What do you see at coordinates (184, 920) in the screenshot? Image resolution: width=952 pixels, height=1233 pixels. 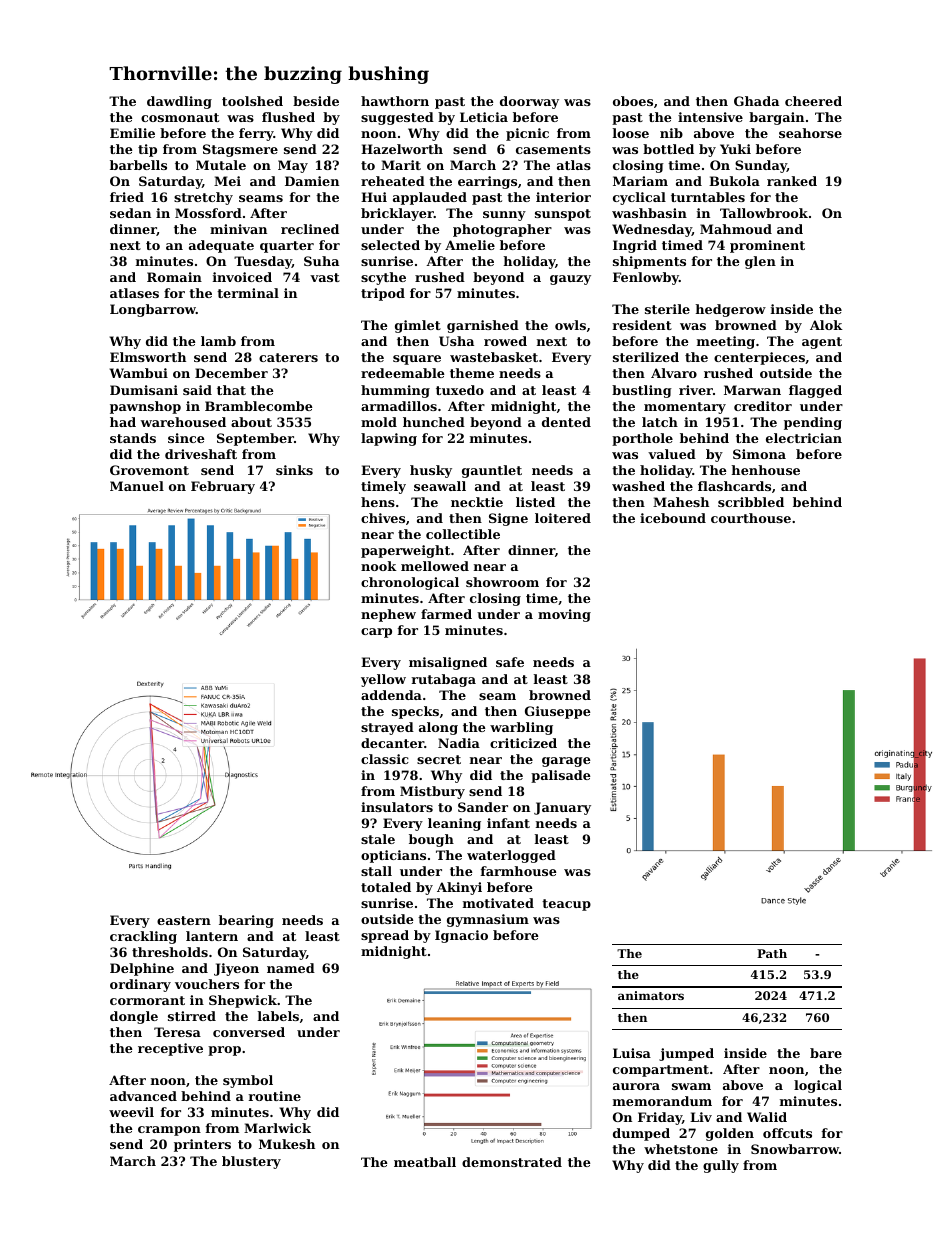 I see `eastern` at bounding box center [184, 920].
